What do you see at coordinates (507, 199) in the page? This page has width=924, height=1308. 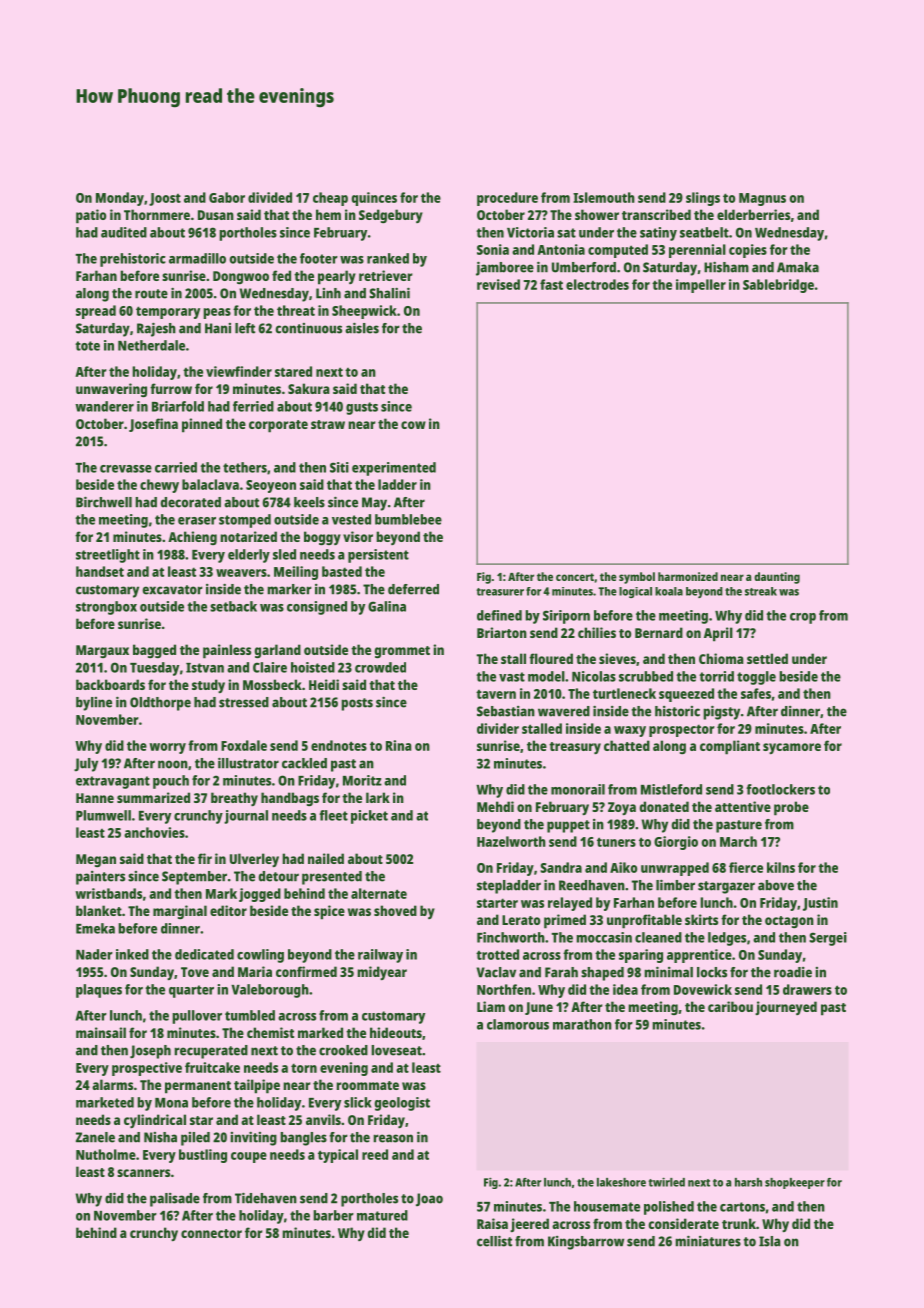 I see `procedure` at bounding box center [507, 199].
